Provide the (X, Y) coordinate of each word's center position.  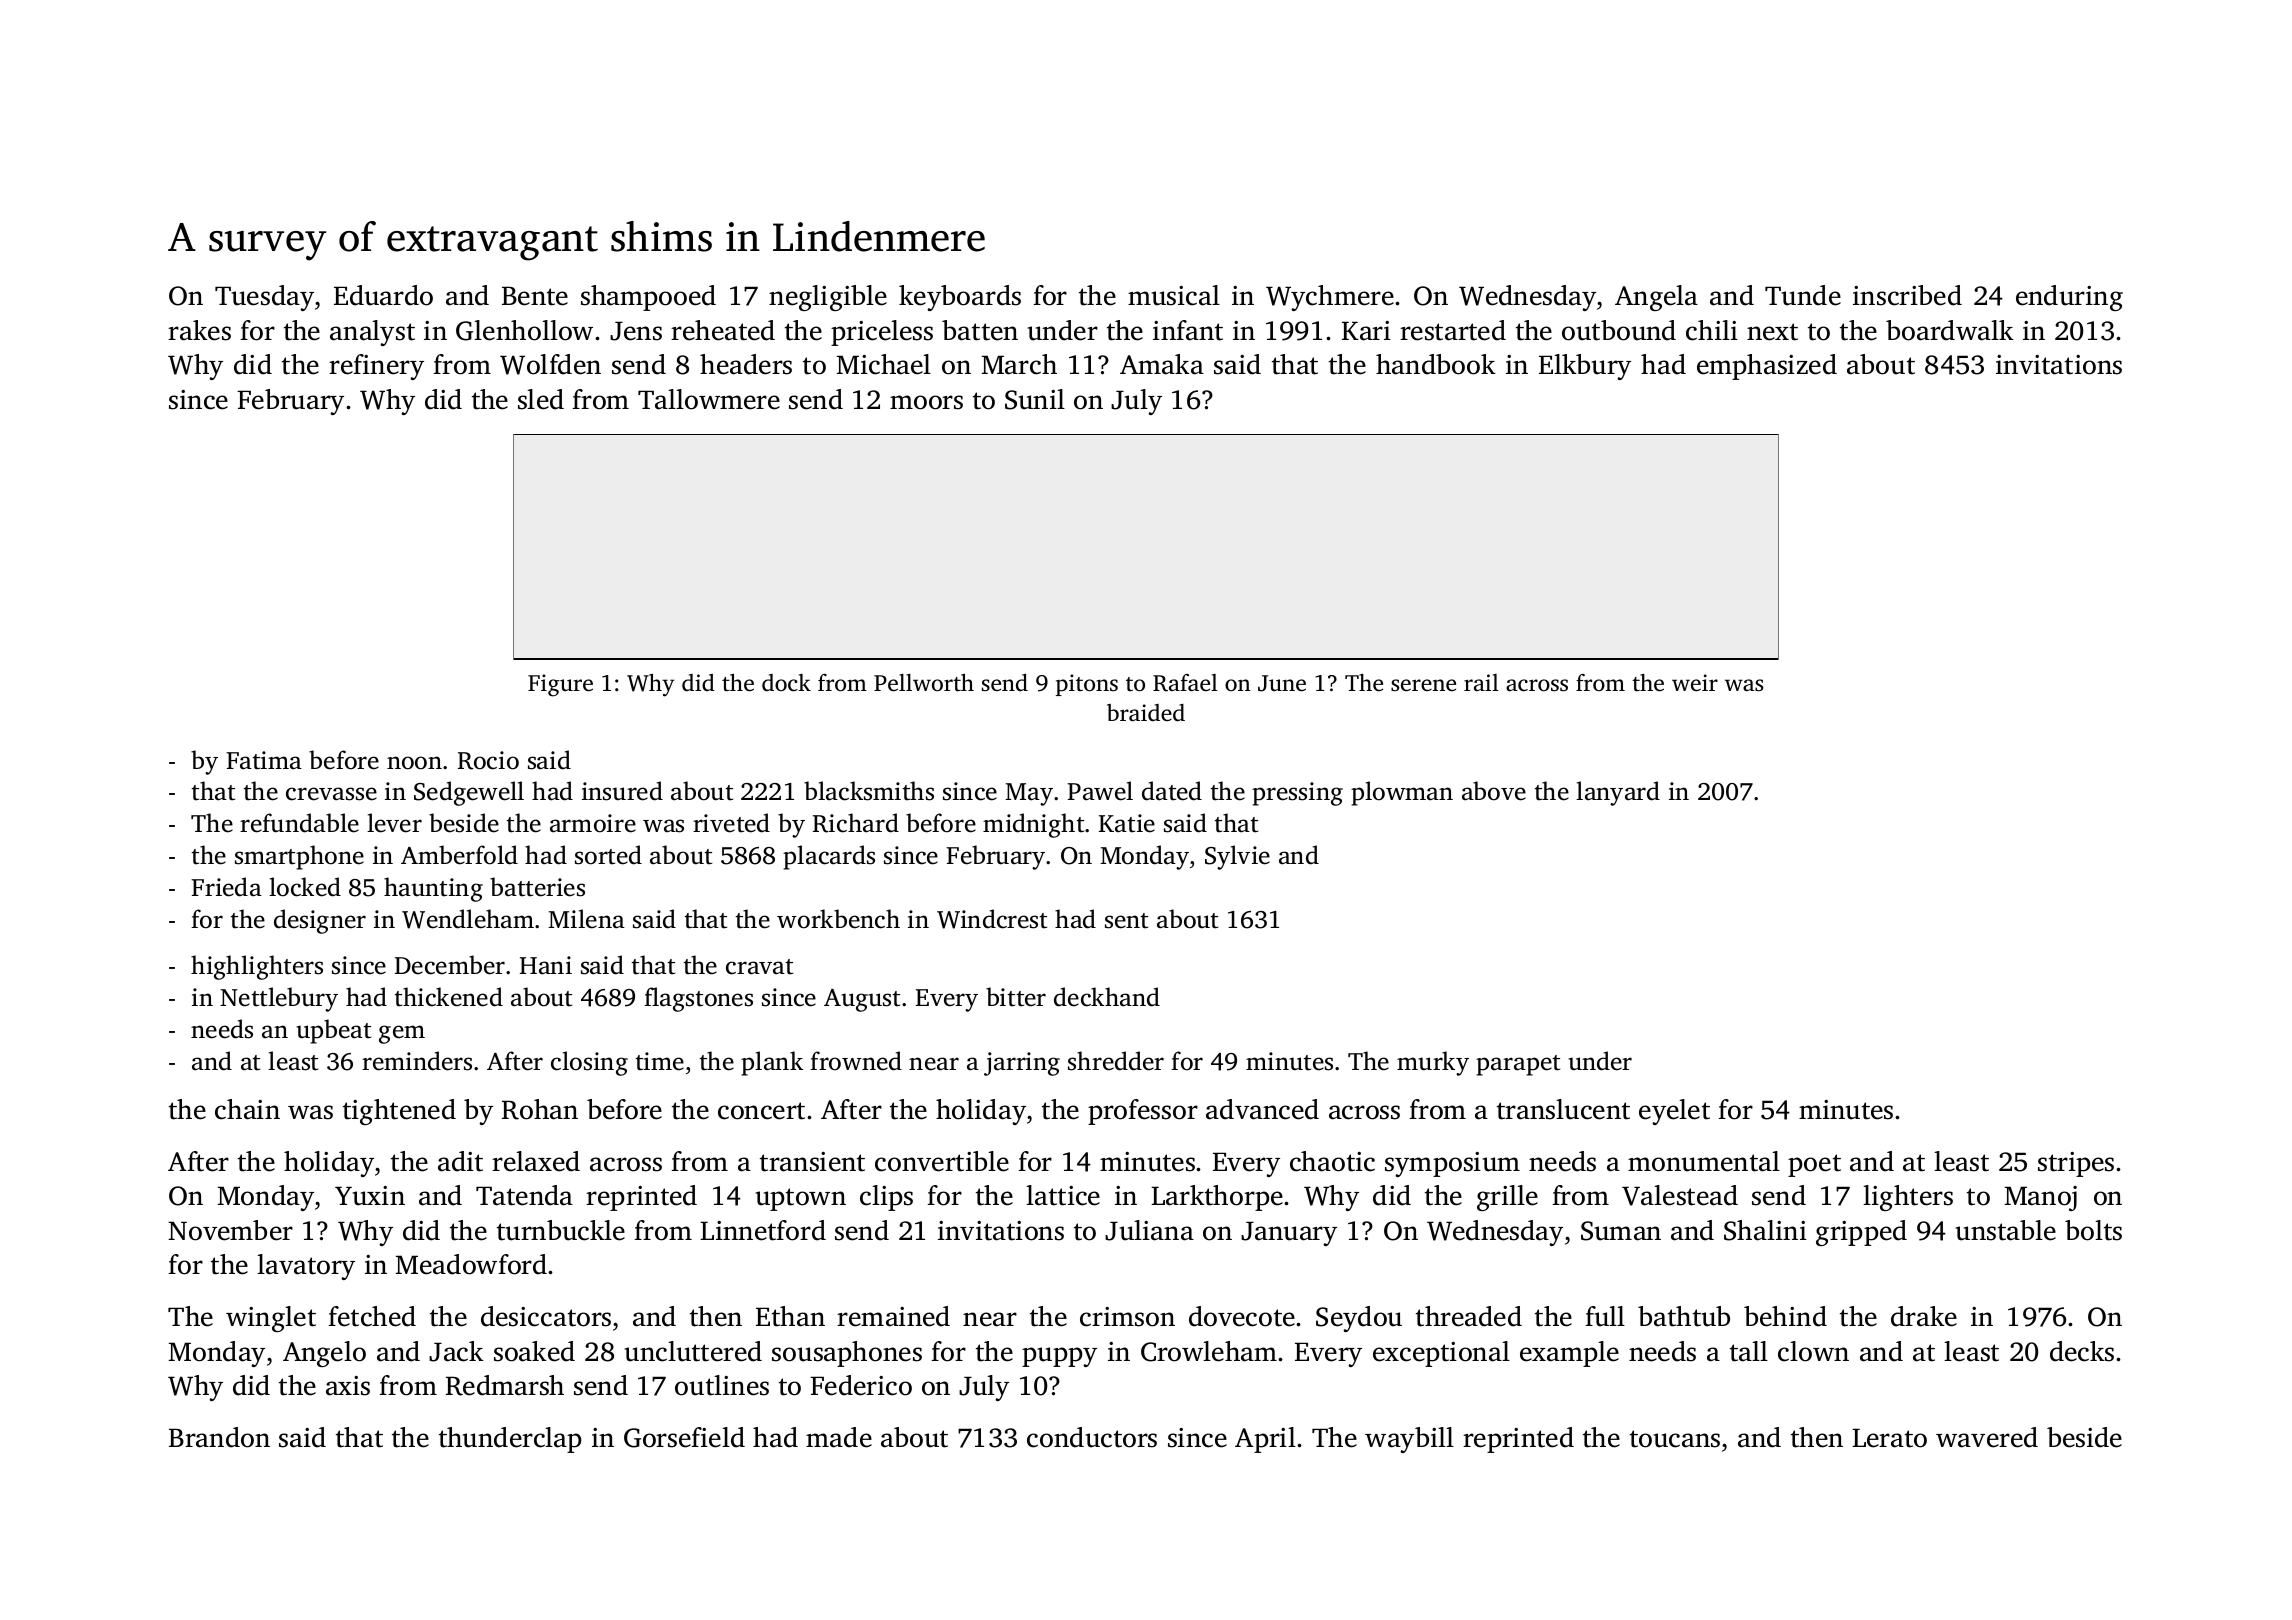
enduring (2069, 298)
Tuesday (264, 298)
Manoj (2041, 1198)
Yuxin (370, 1196)
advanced (1262, 1109)
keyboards (960, 298)
